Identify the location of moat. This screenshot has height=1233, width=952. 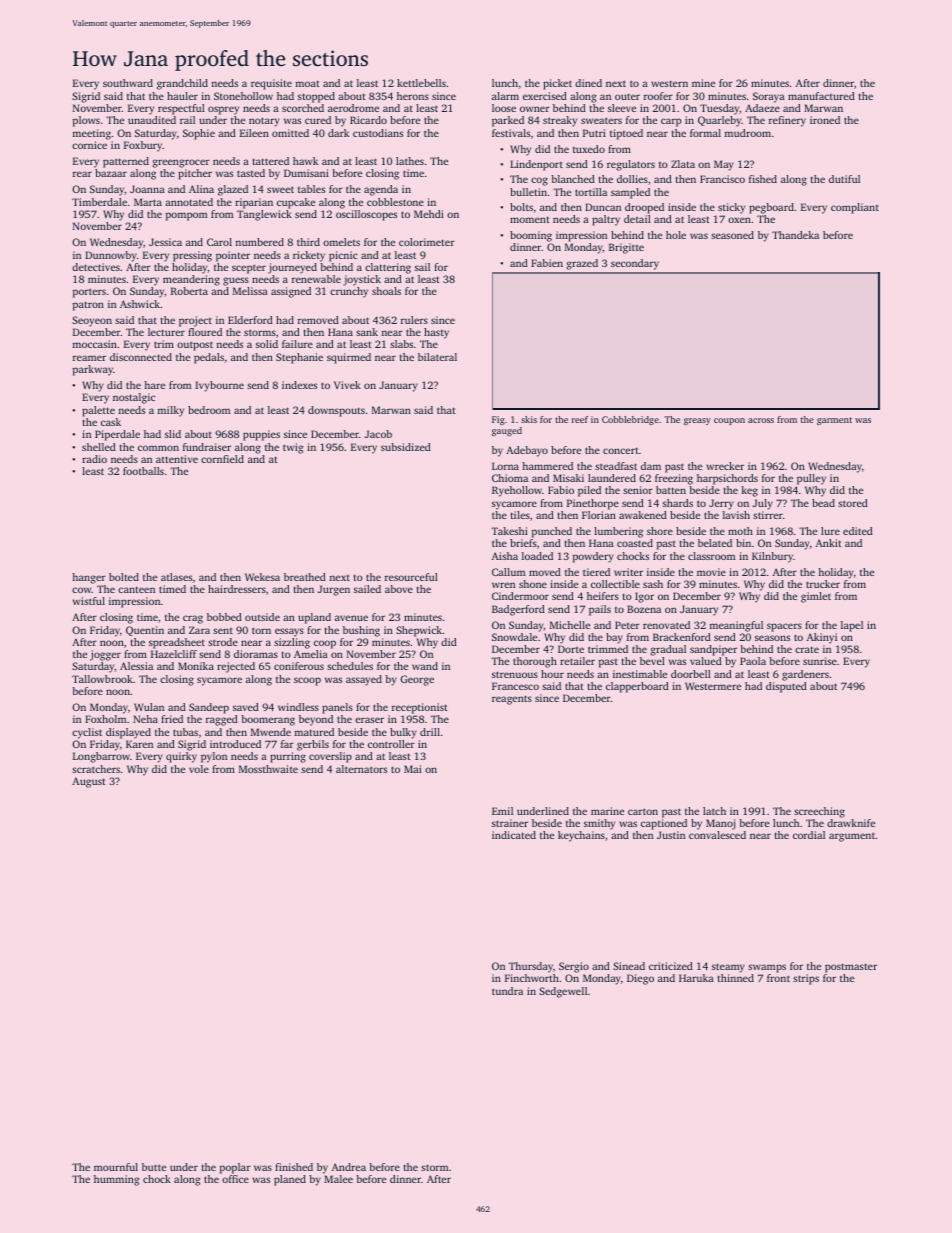
(308, 83).
